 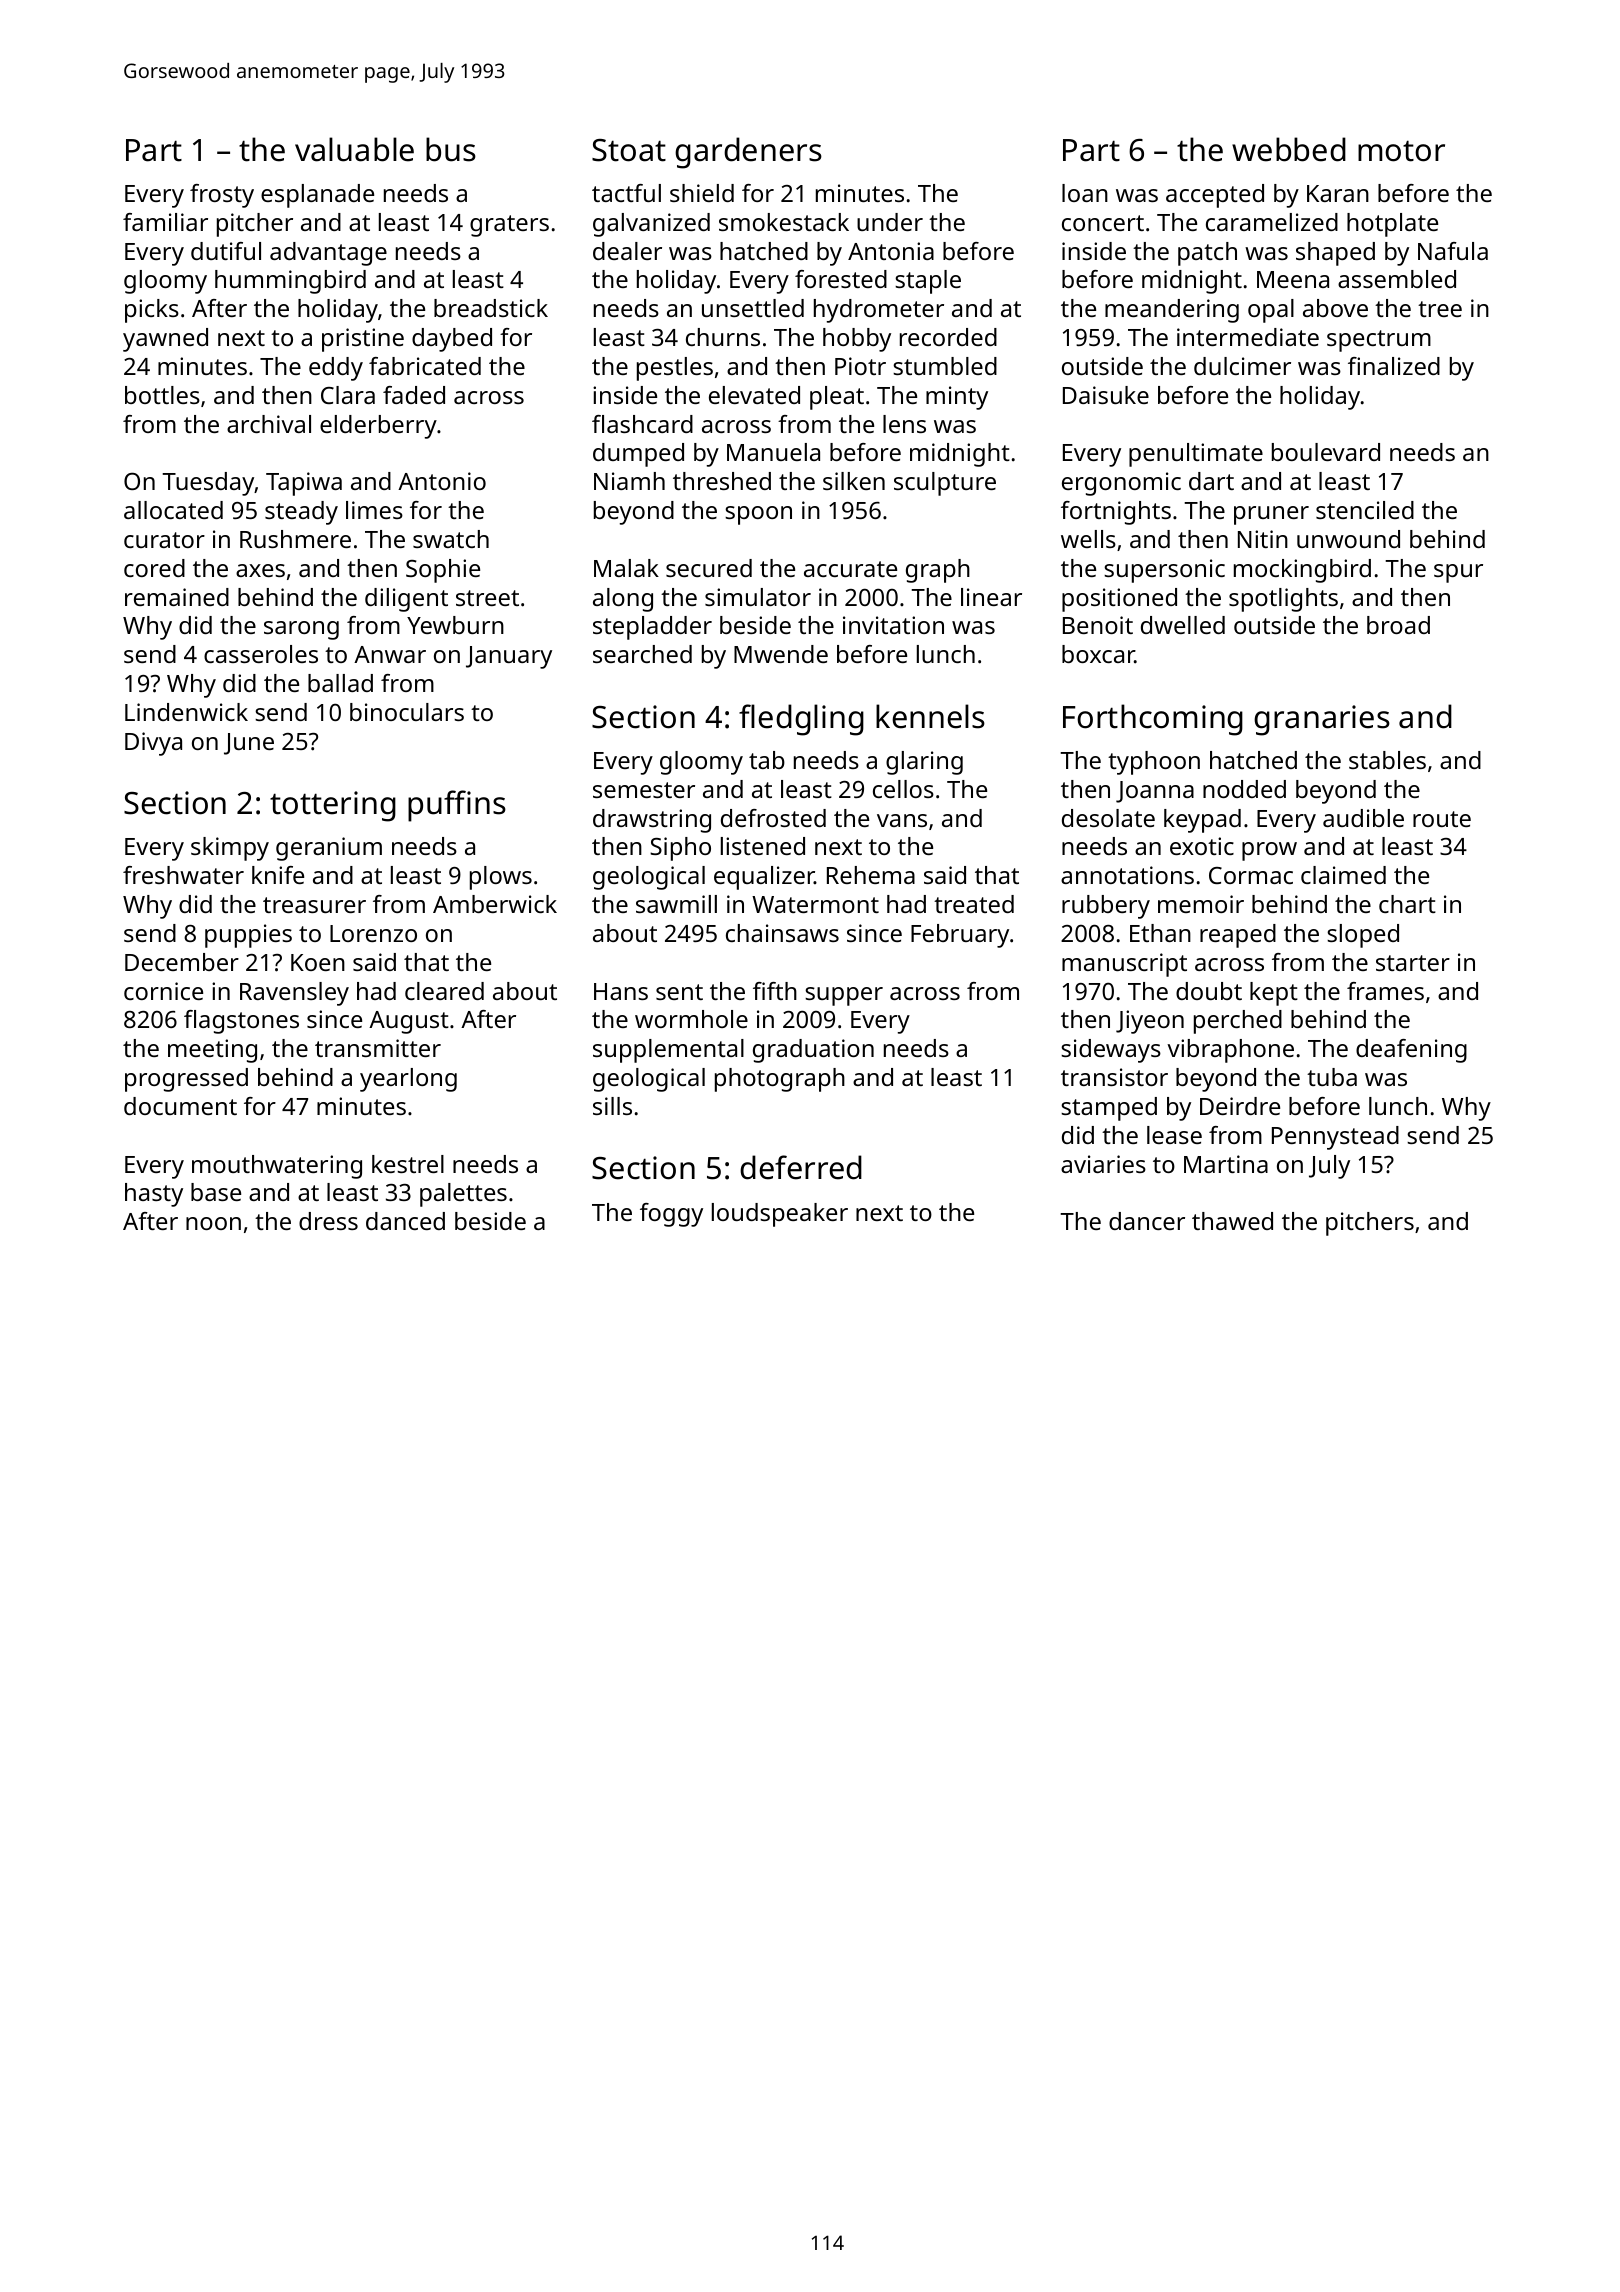 I want to click on familiar, so click(x=165, y=222).
